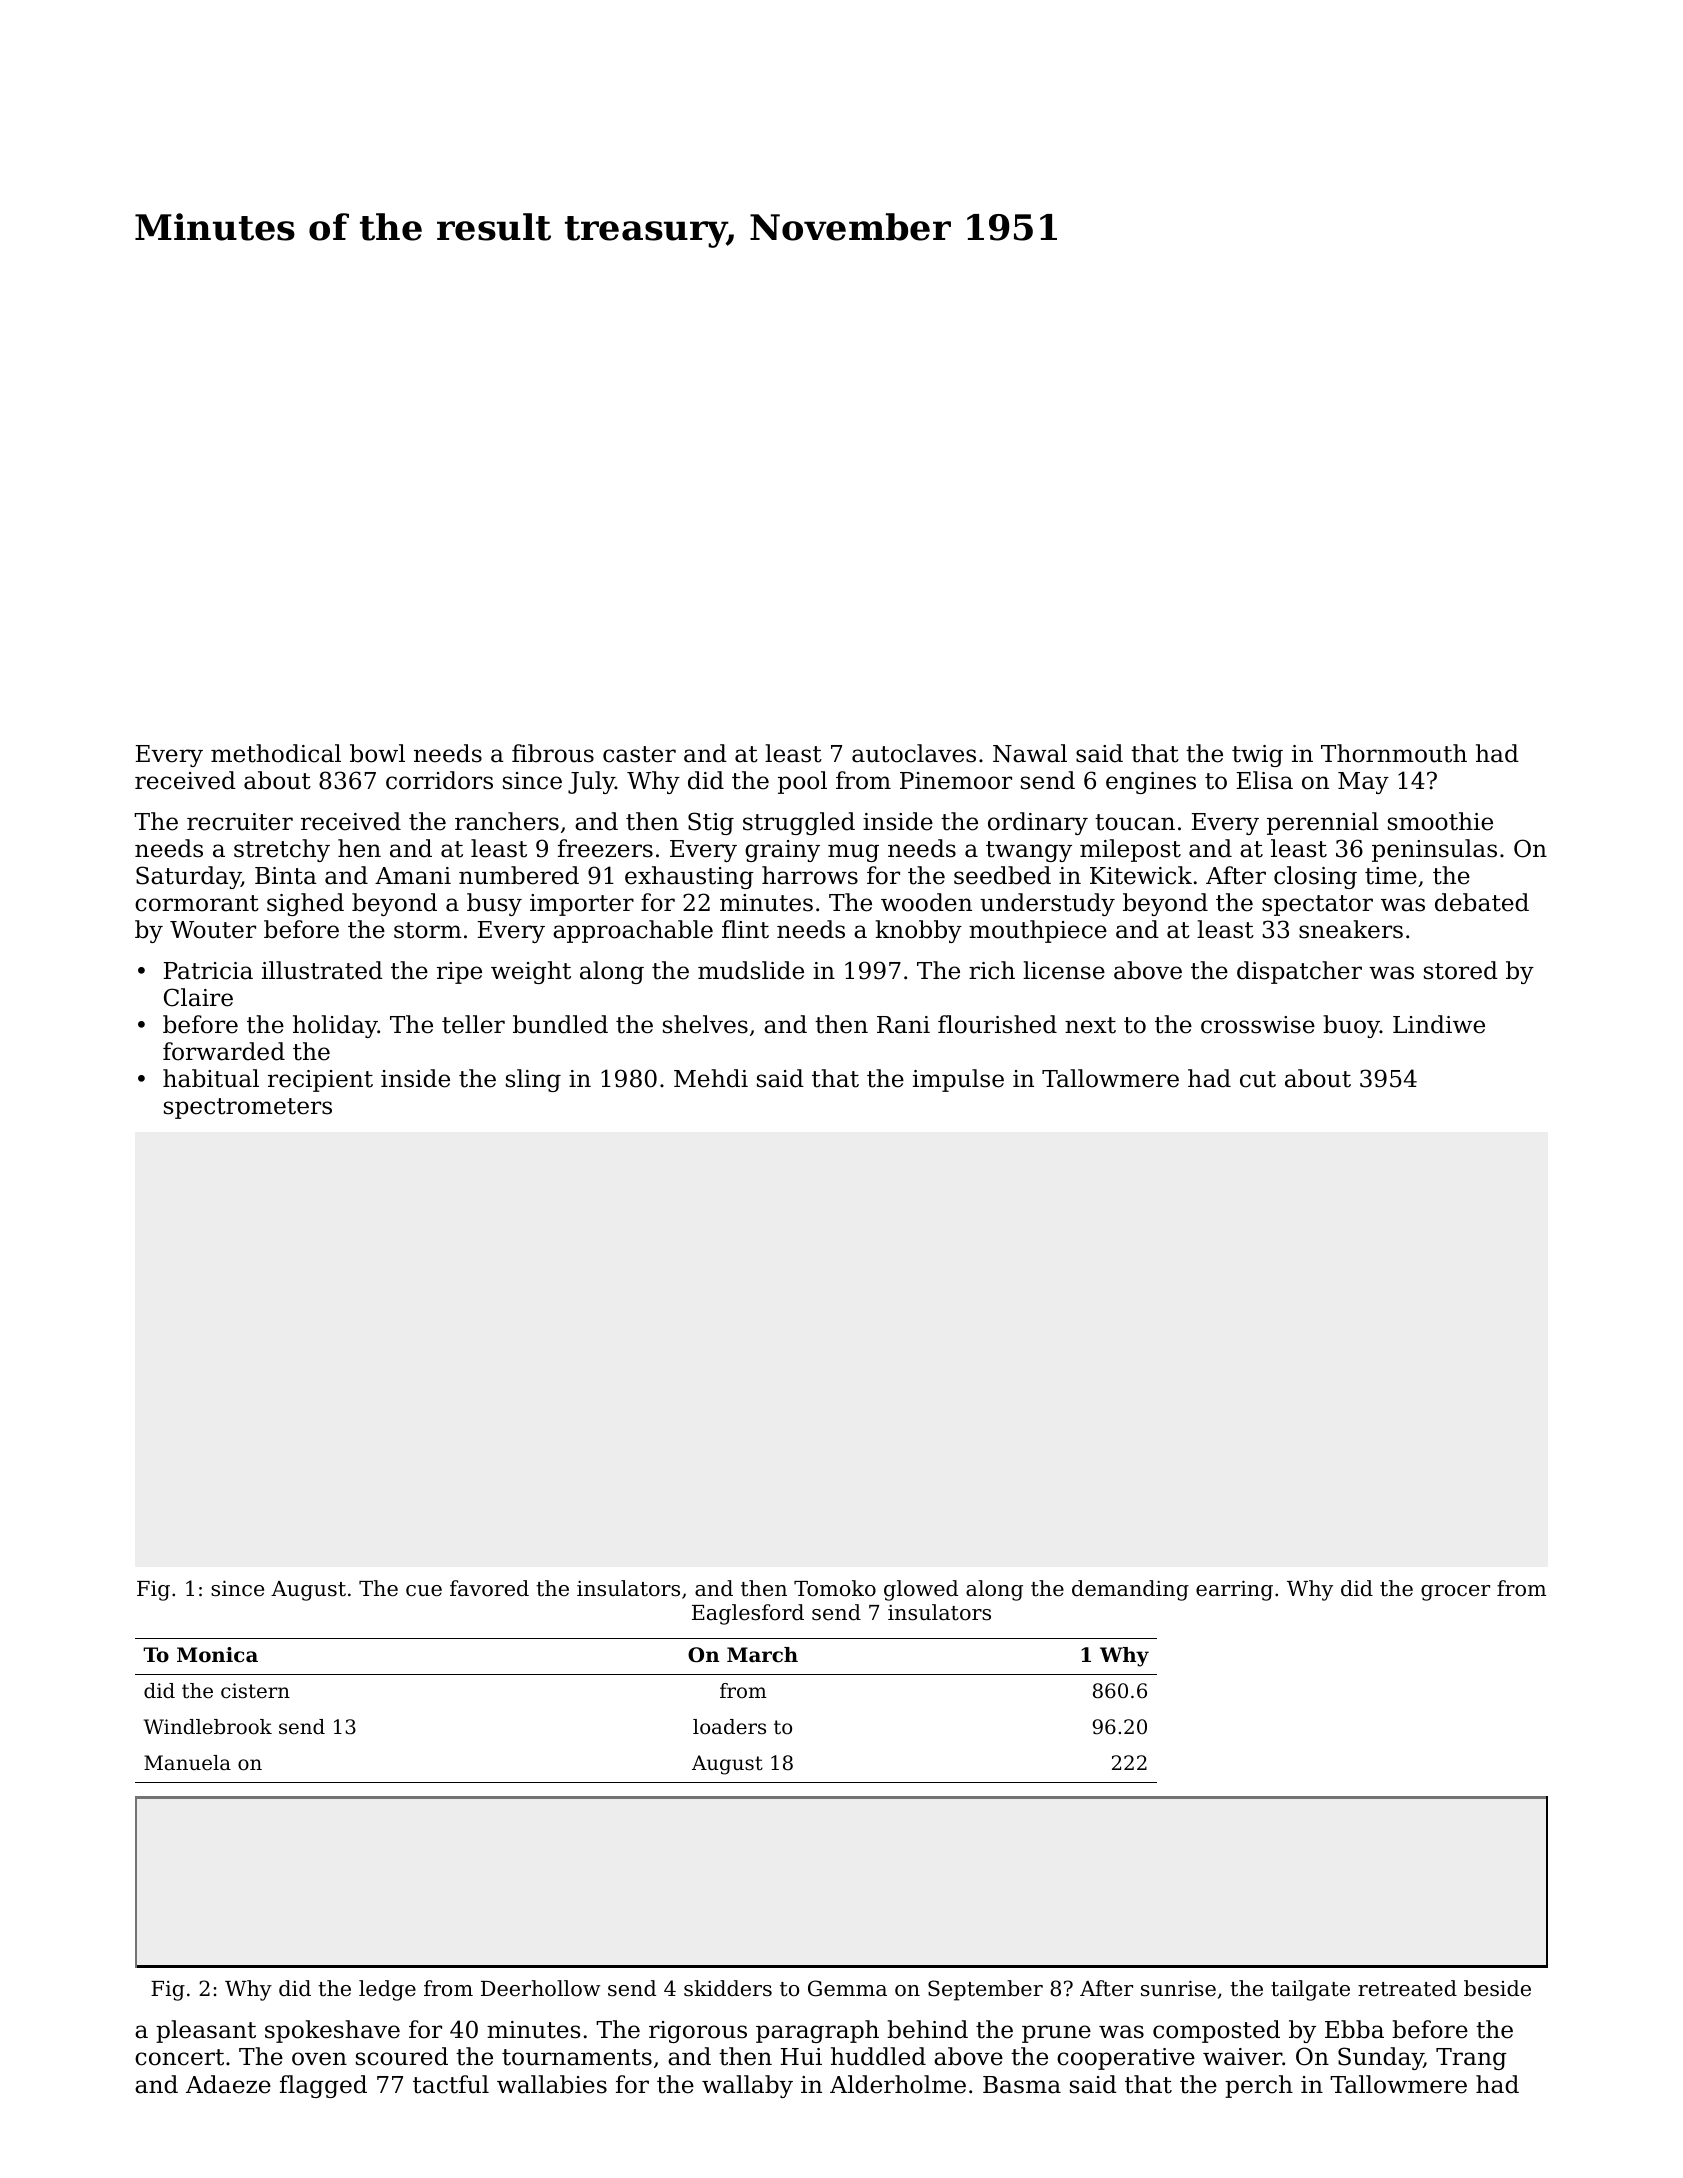 The image size is (1683, 2178). What do you see at coordinates (762, 1655) in the screenshot?
I see `March` at bounding box center [762, 1655].
